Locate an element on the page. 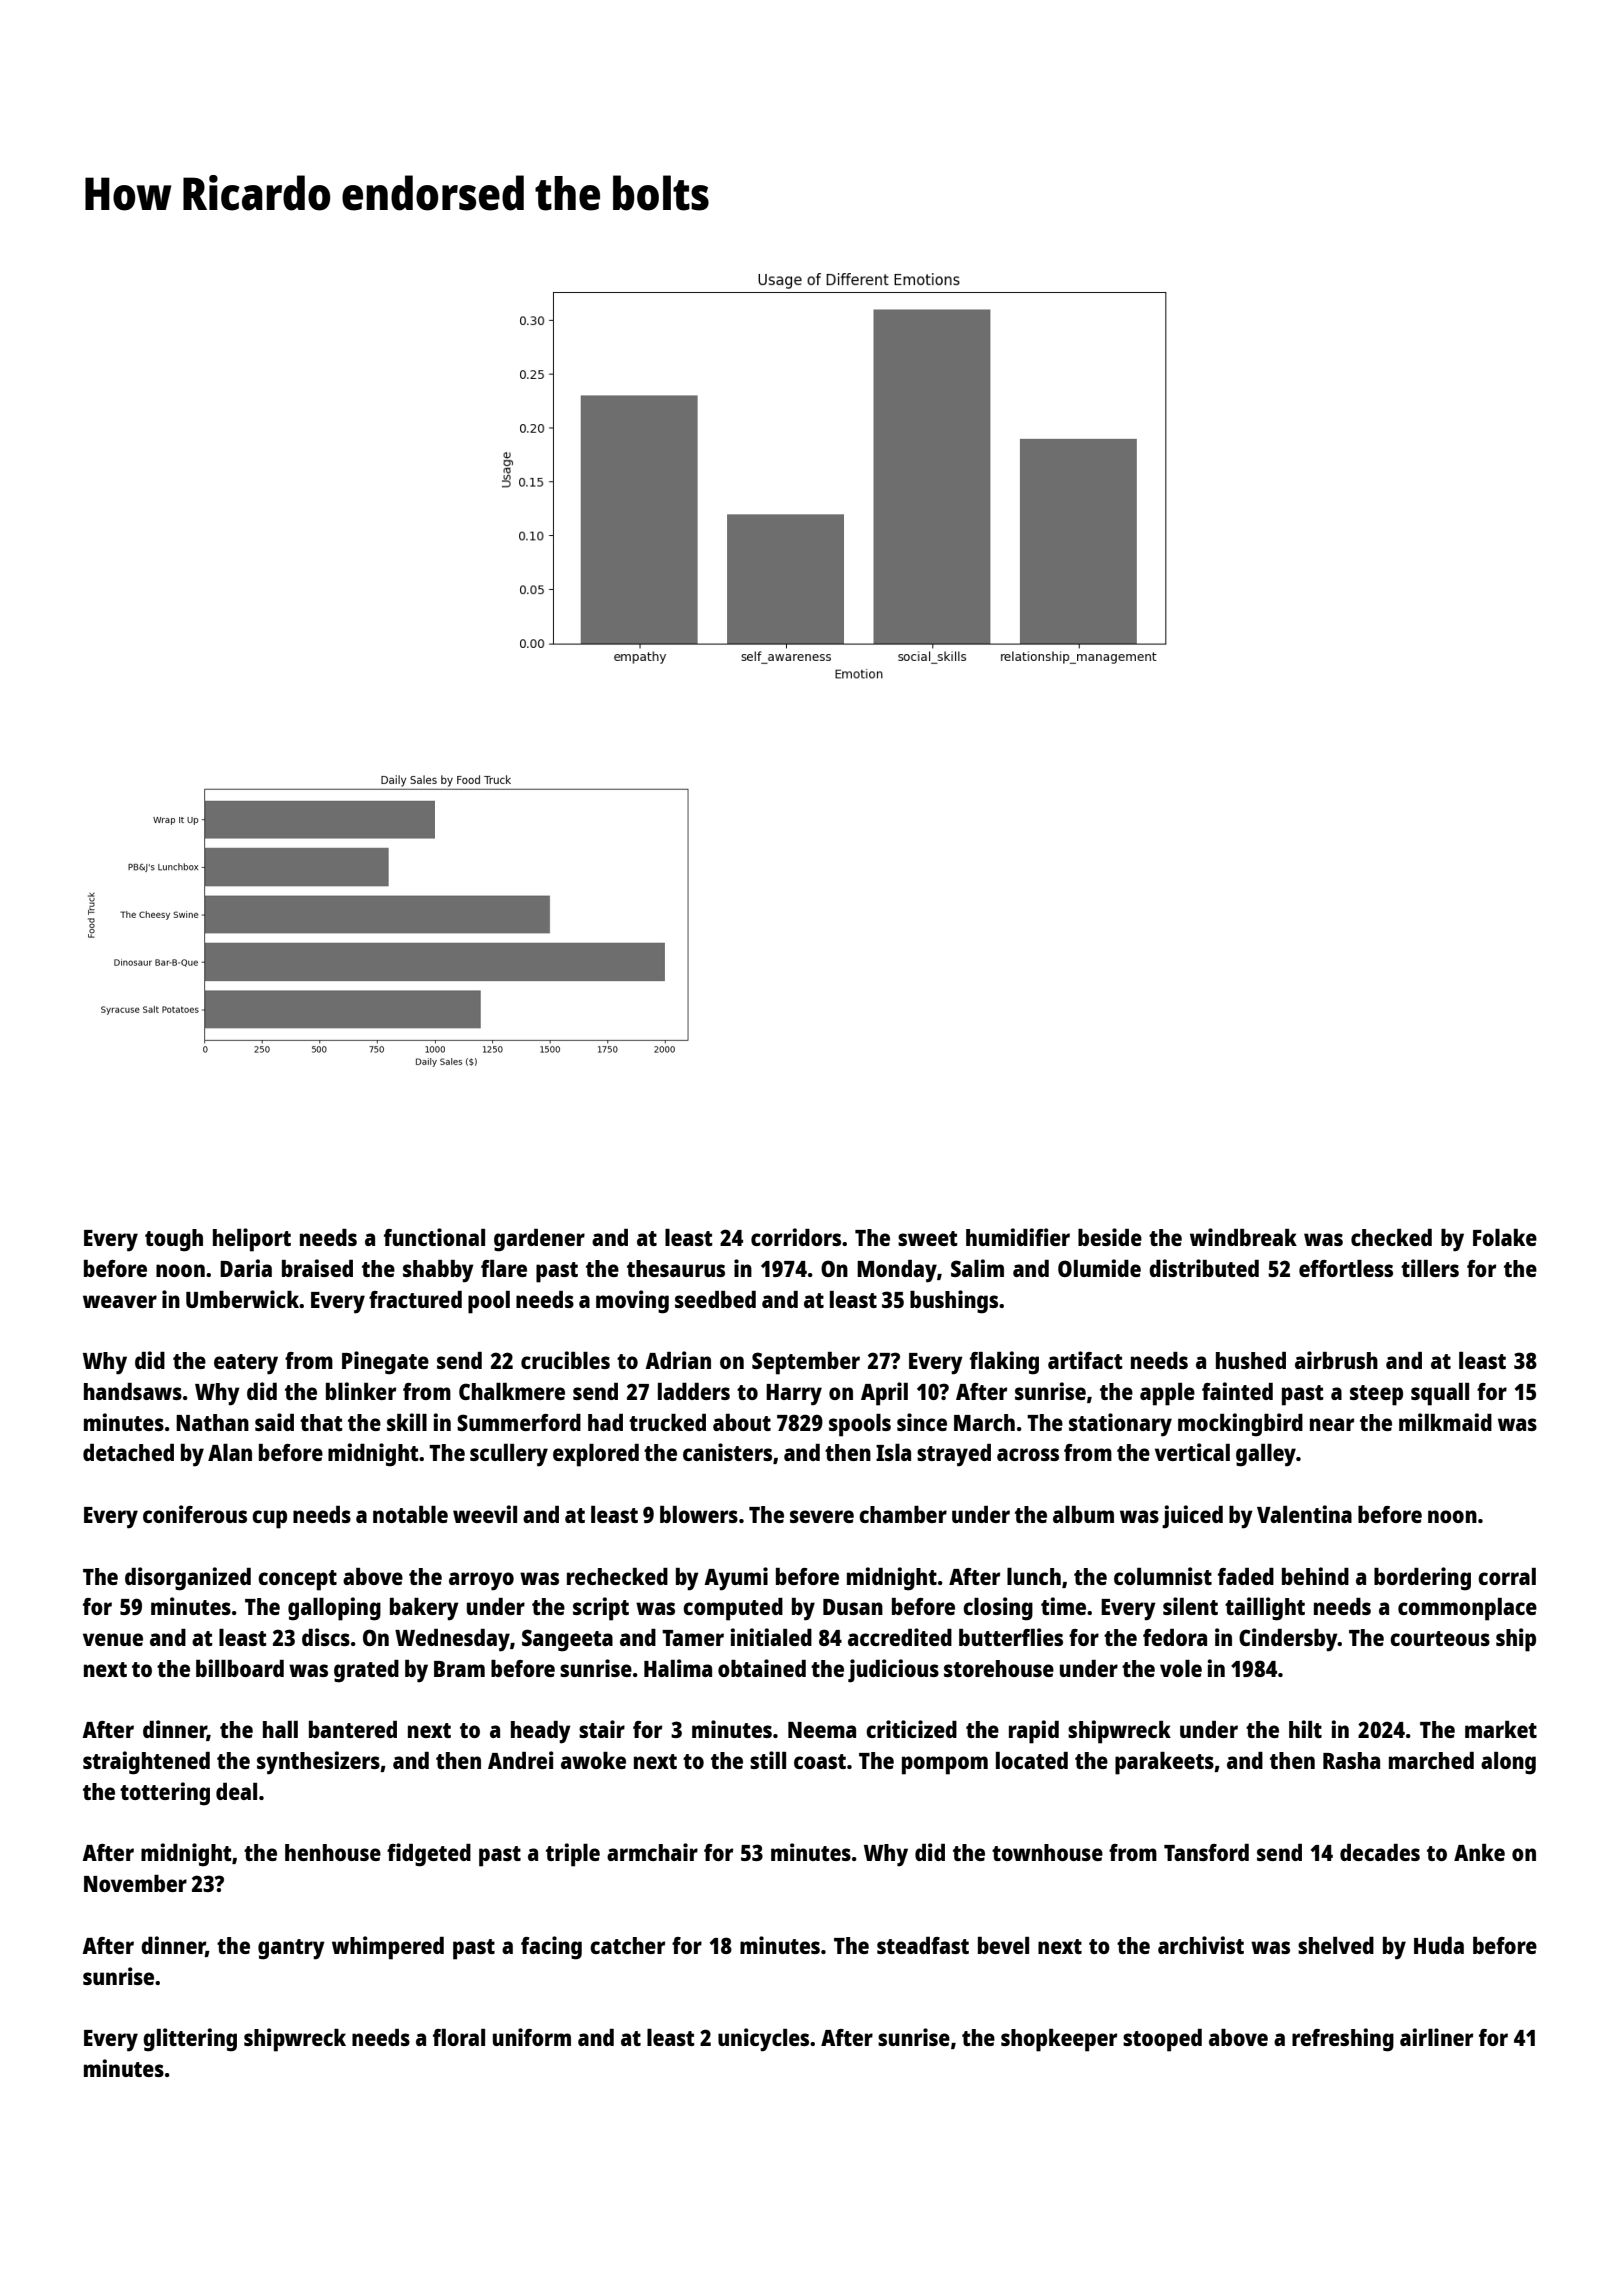 Image resolution: width=1620 pixels, height=2292 pixels. Rasha is located at coordinates (1351, 1760).
